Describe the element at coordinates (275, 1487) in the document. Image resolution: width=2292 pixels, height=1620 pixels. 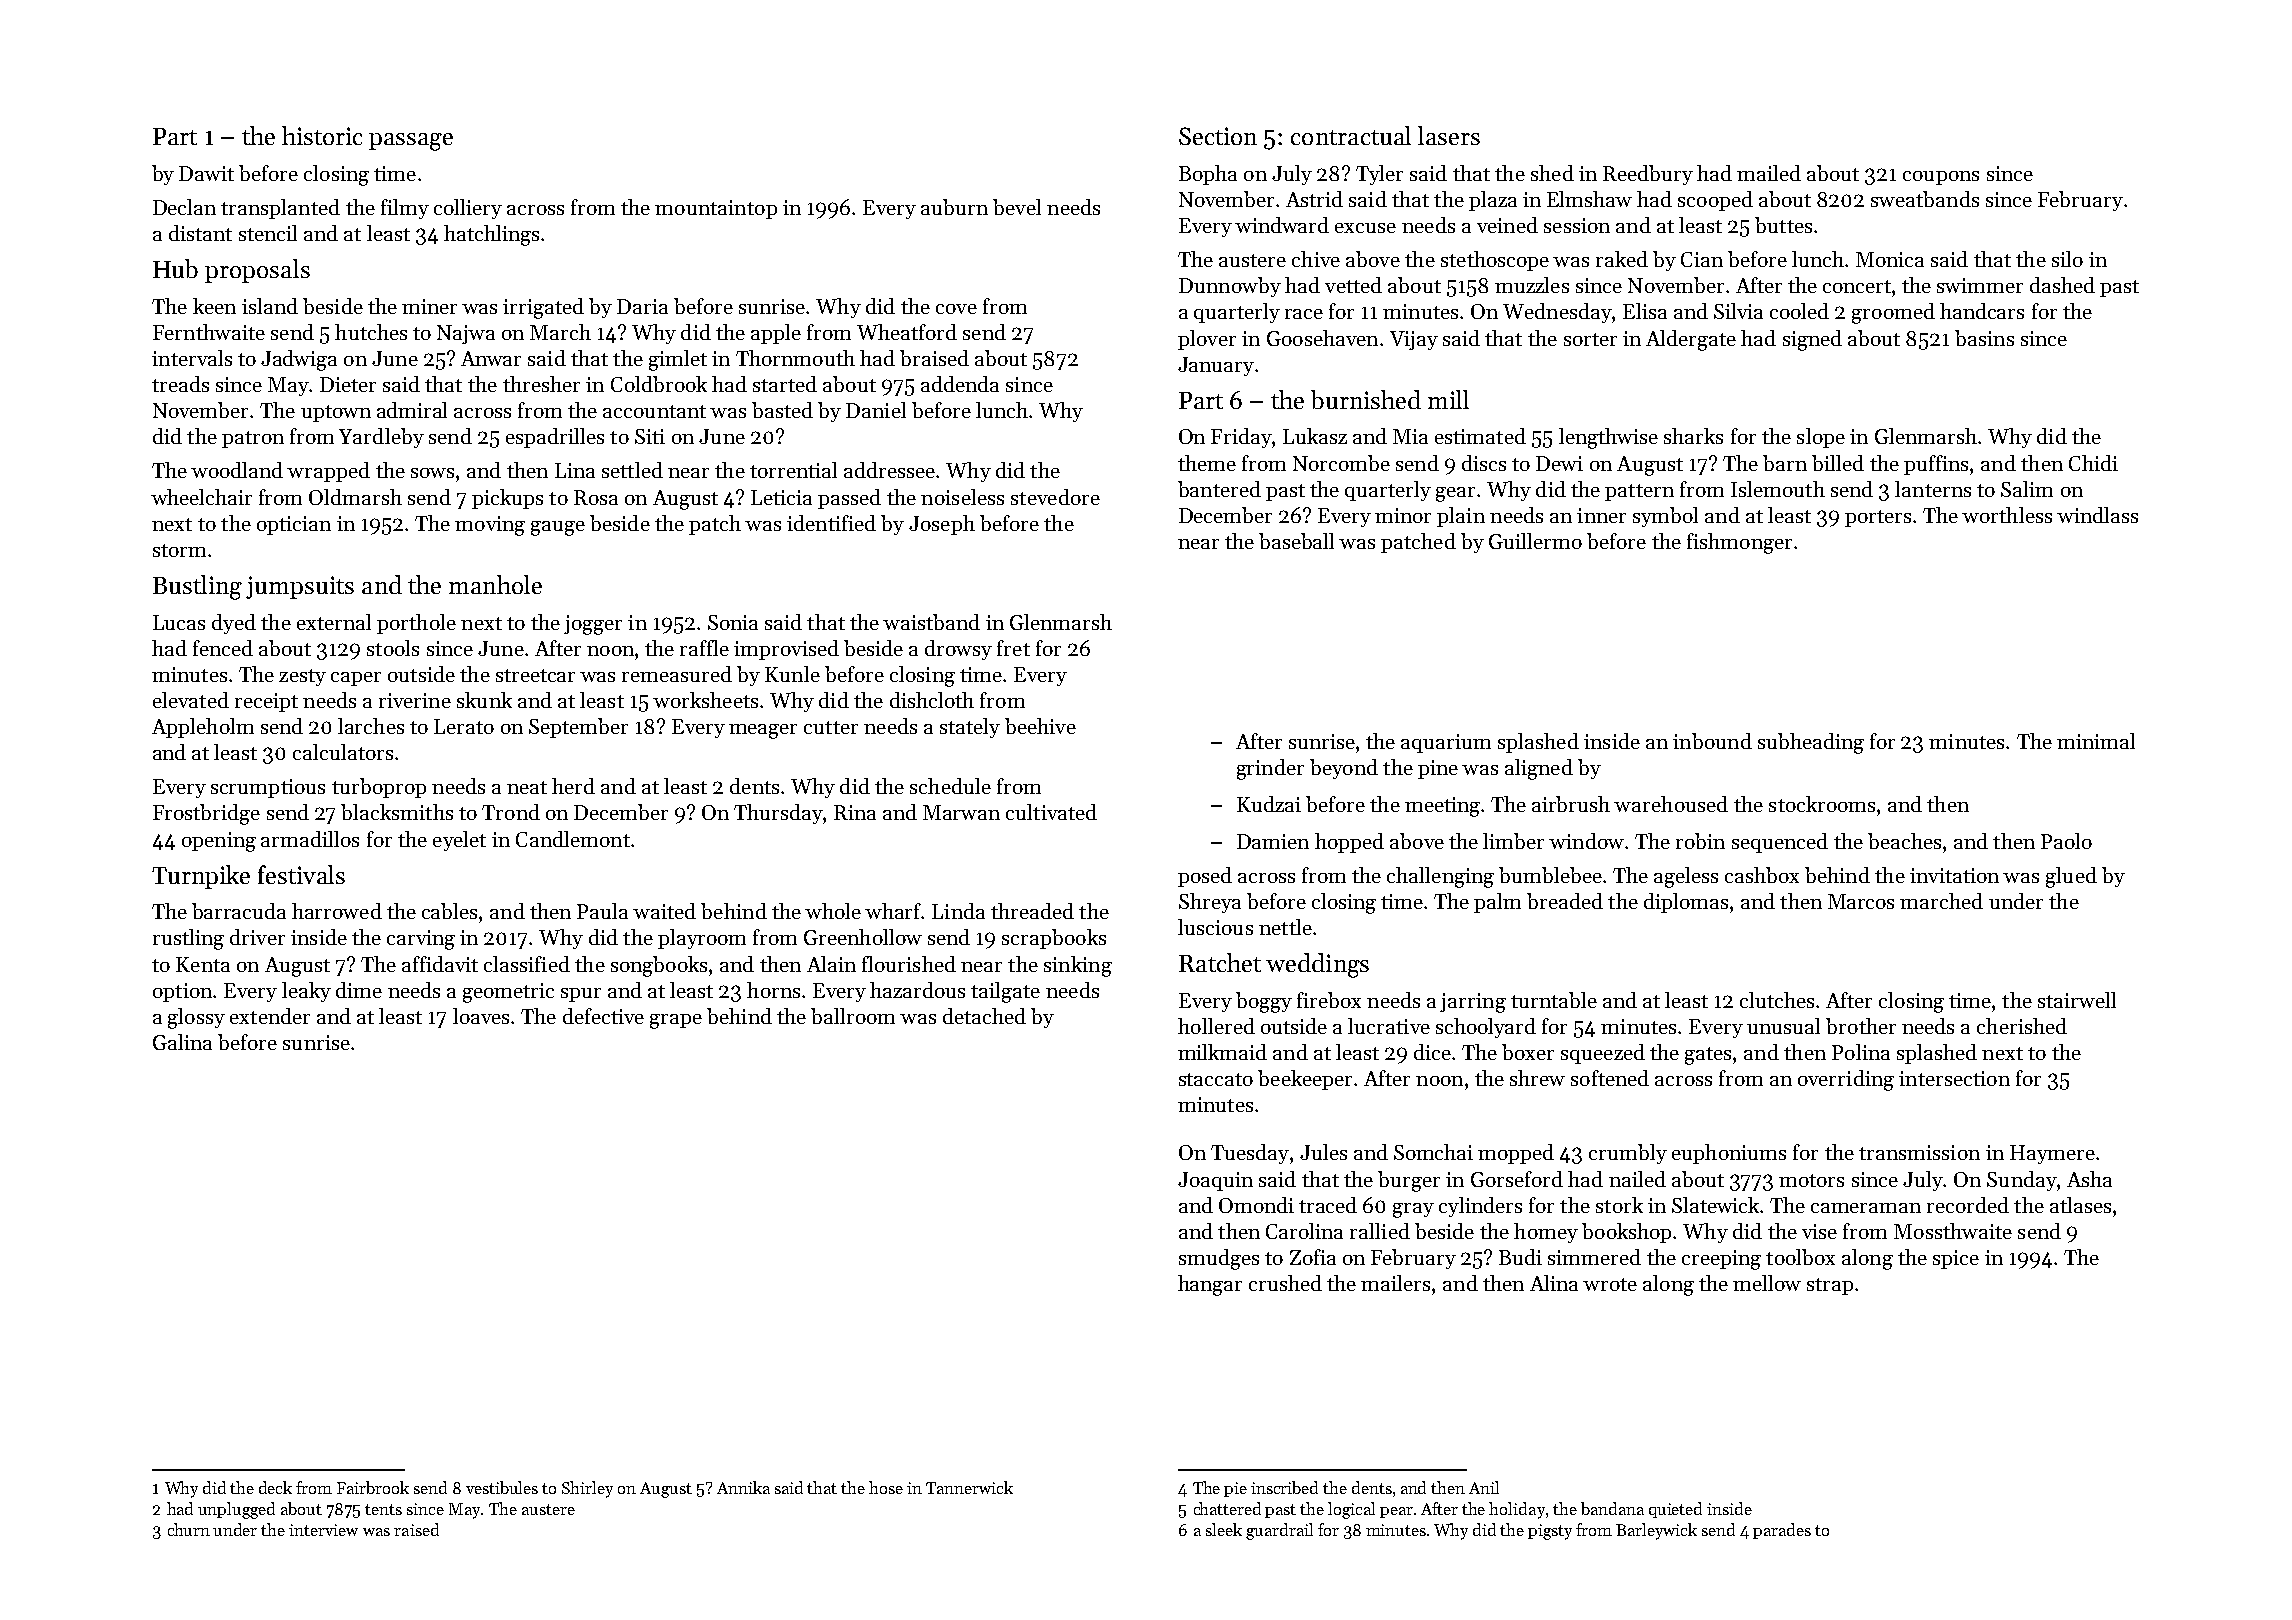
I see `deck` at that location.
